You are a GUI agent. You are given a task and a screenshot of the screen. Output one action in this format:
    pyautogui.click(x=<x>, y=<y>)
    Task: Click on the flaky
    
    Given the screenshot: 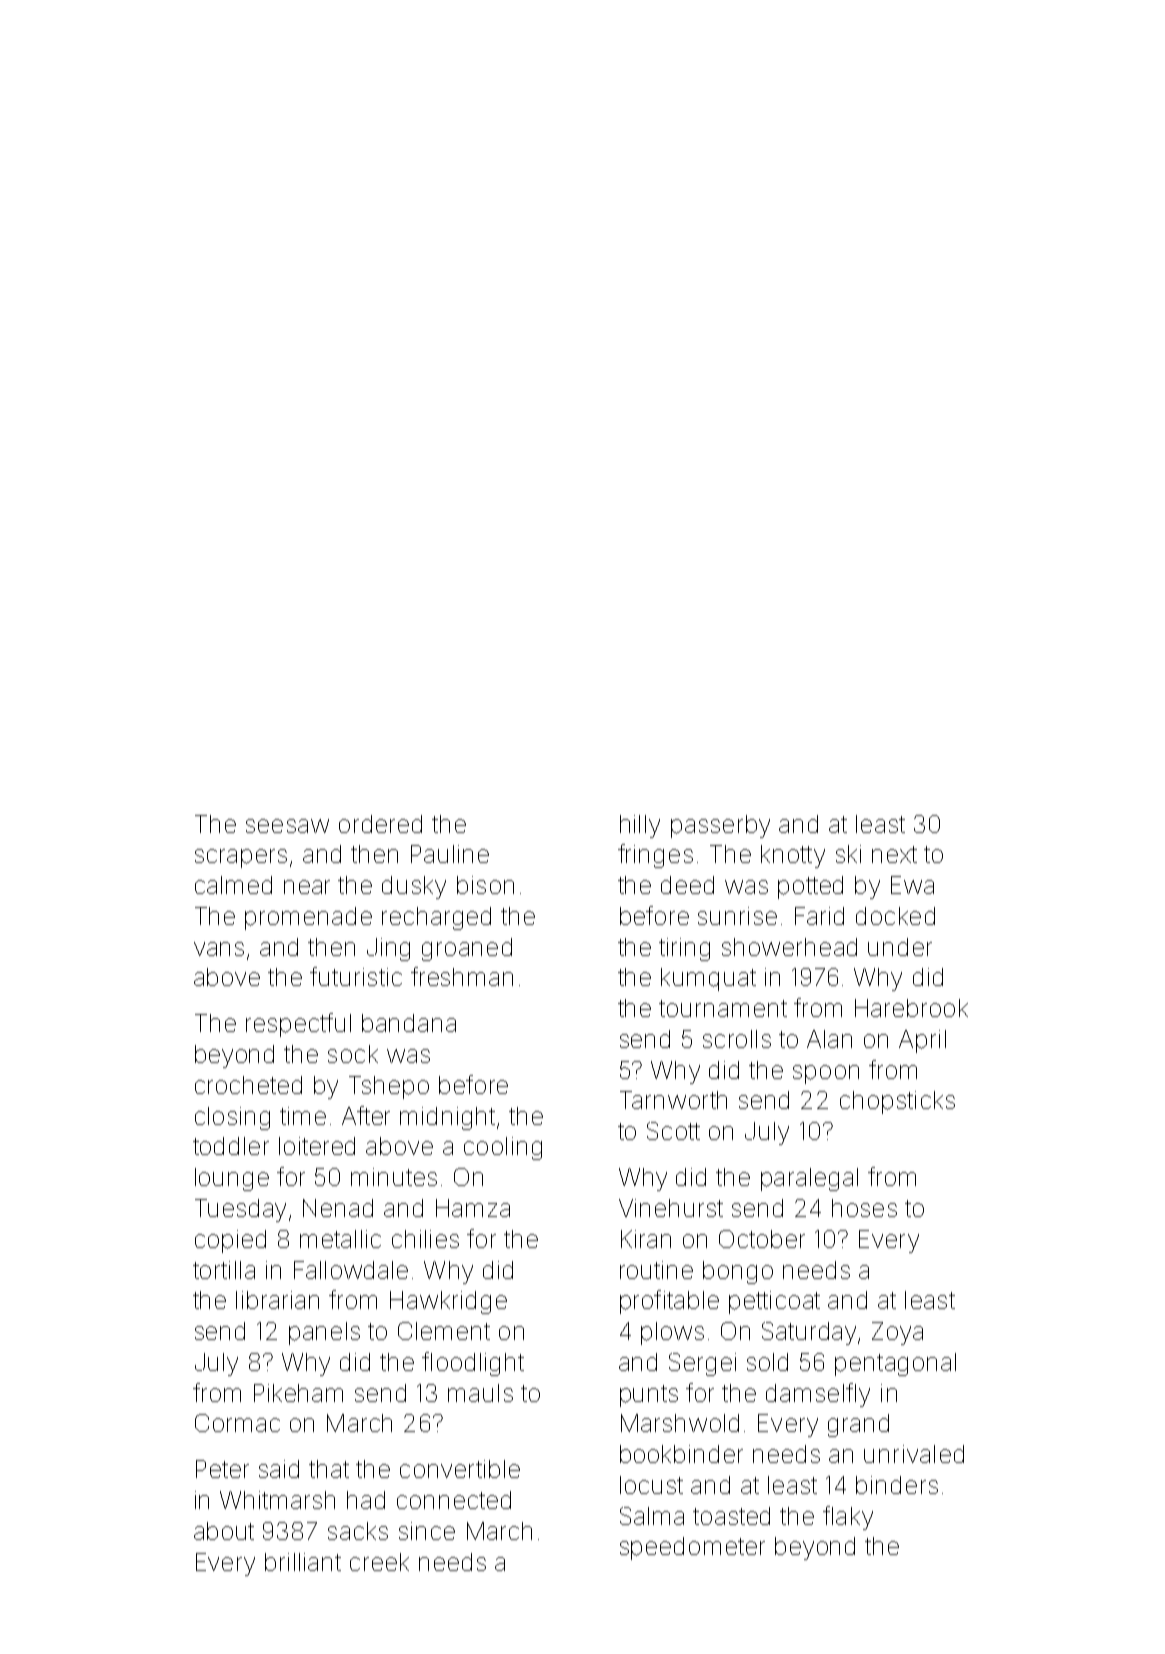 What is the action you would take?
    pyautogui.click(x=848, y=1518)
